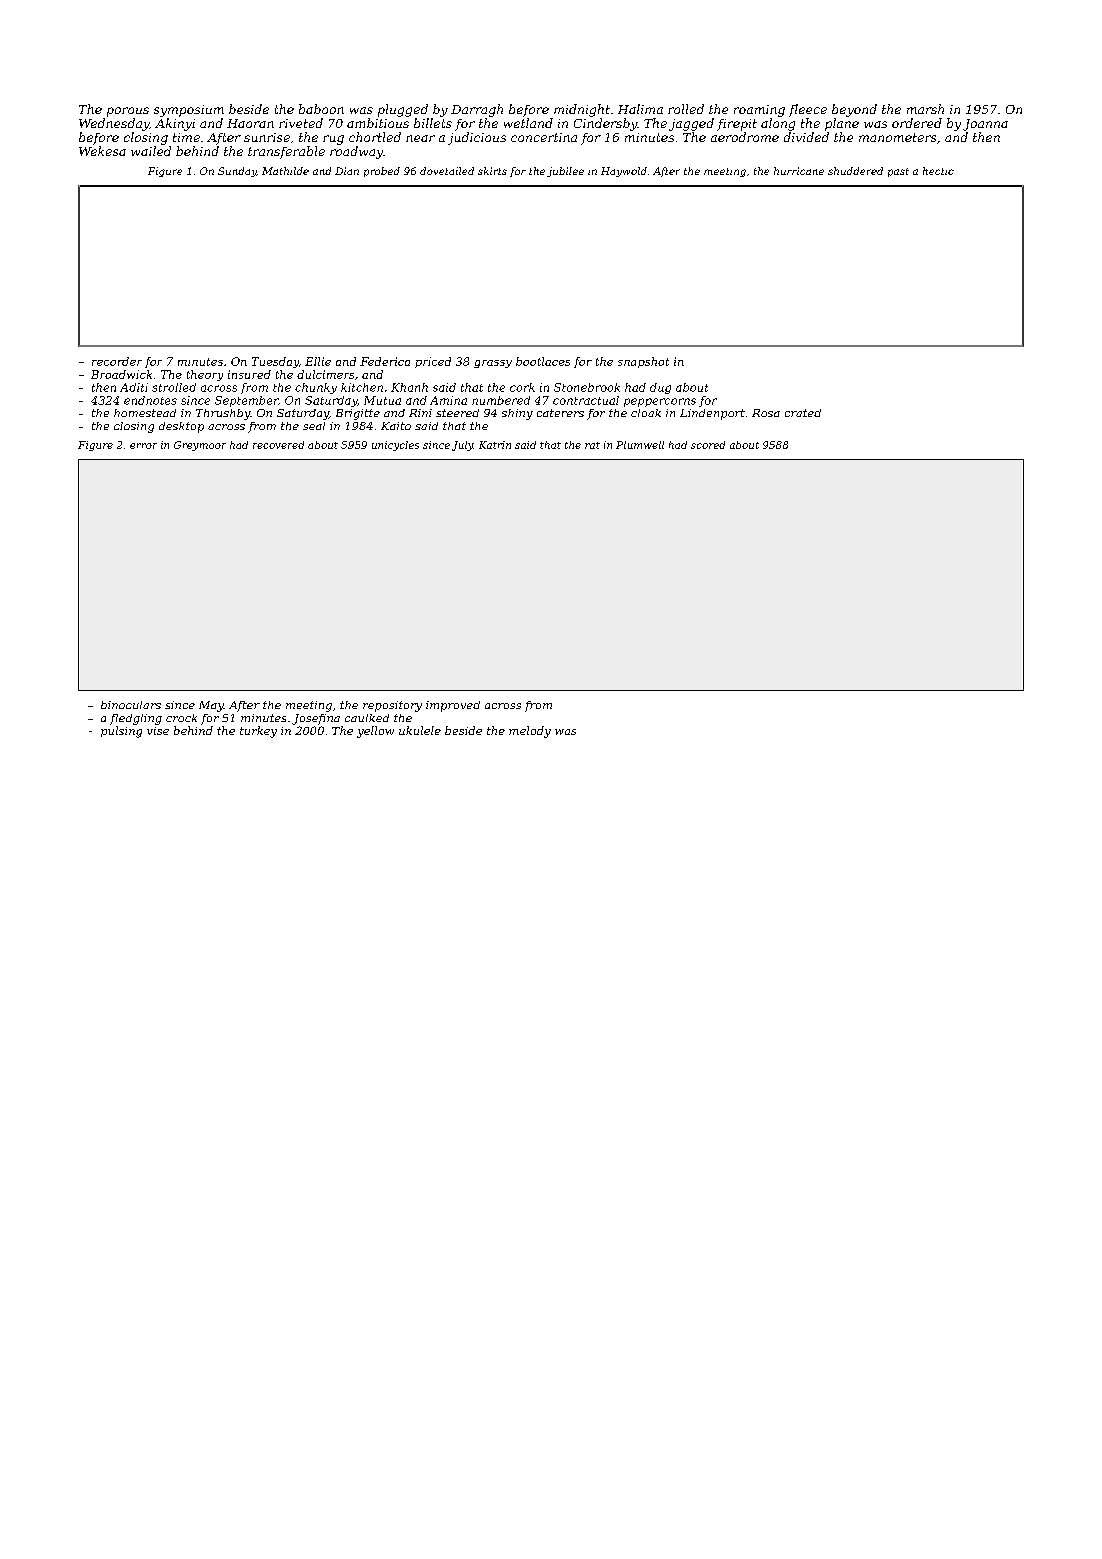 The width and height of the document is (1102, 1559). What do you see at coordinates (799, 171) in the document?
I see `hurricane` at bounding box center [799, 171].
